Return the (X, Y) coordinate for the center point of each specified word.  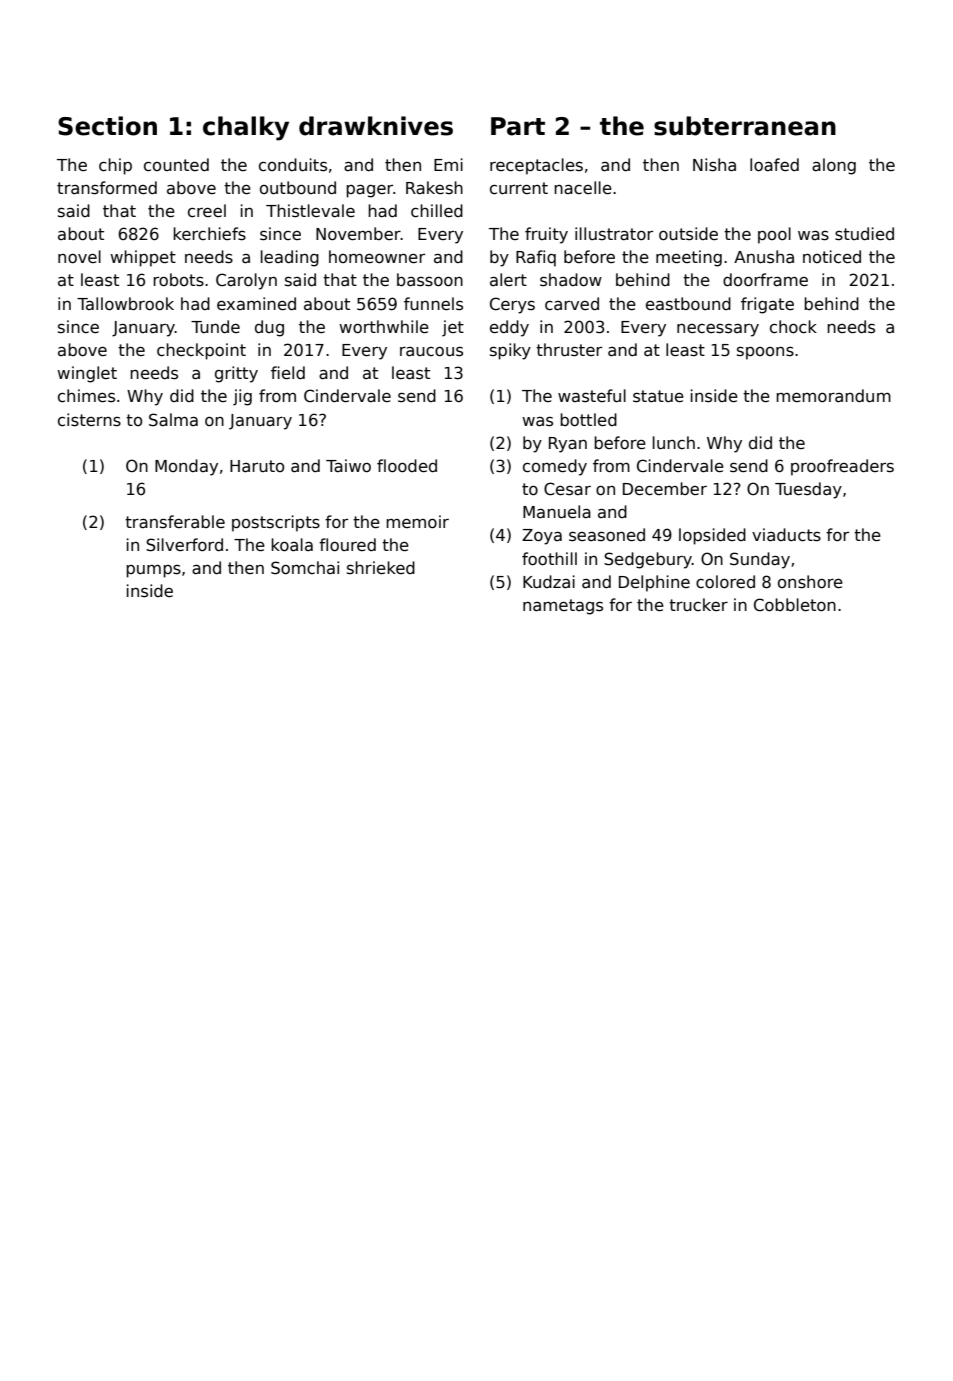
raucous (431, 352)
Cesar (567, 489)
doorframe (765, 280)
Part (518, 126)
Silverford (184, 545)
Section (107, 126)
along (834, 166)
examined (256, 303)
